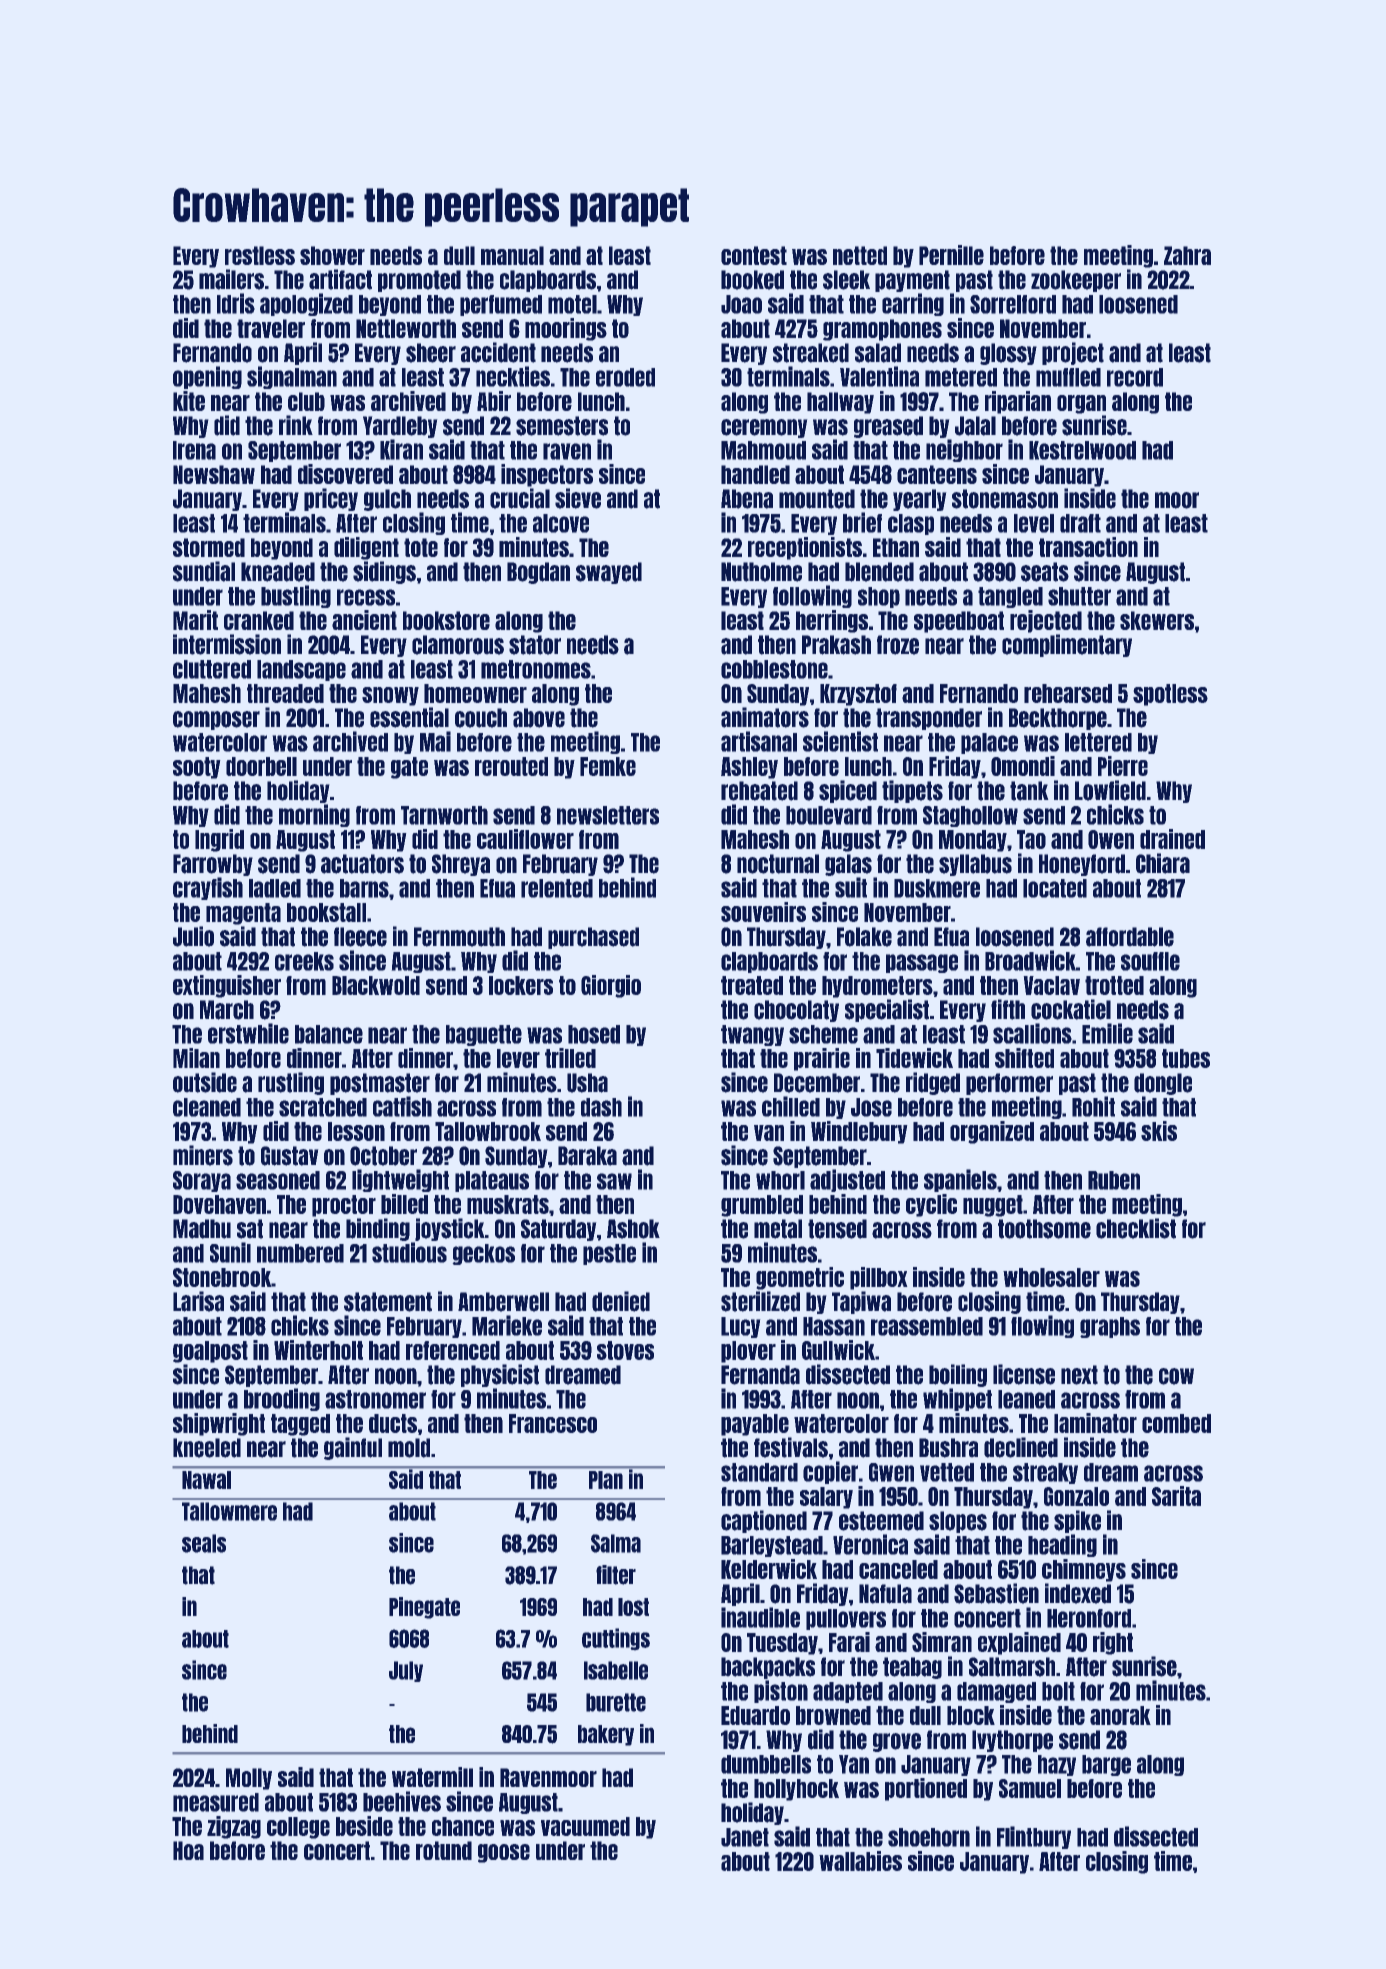 Image resolution: width=1386 pixels, height=1969 pixels. Describe the element at coordinates (1176, 1496) in the document. I see `Sarita` at that location.
